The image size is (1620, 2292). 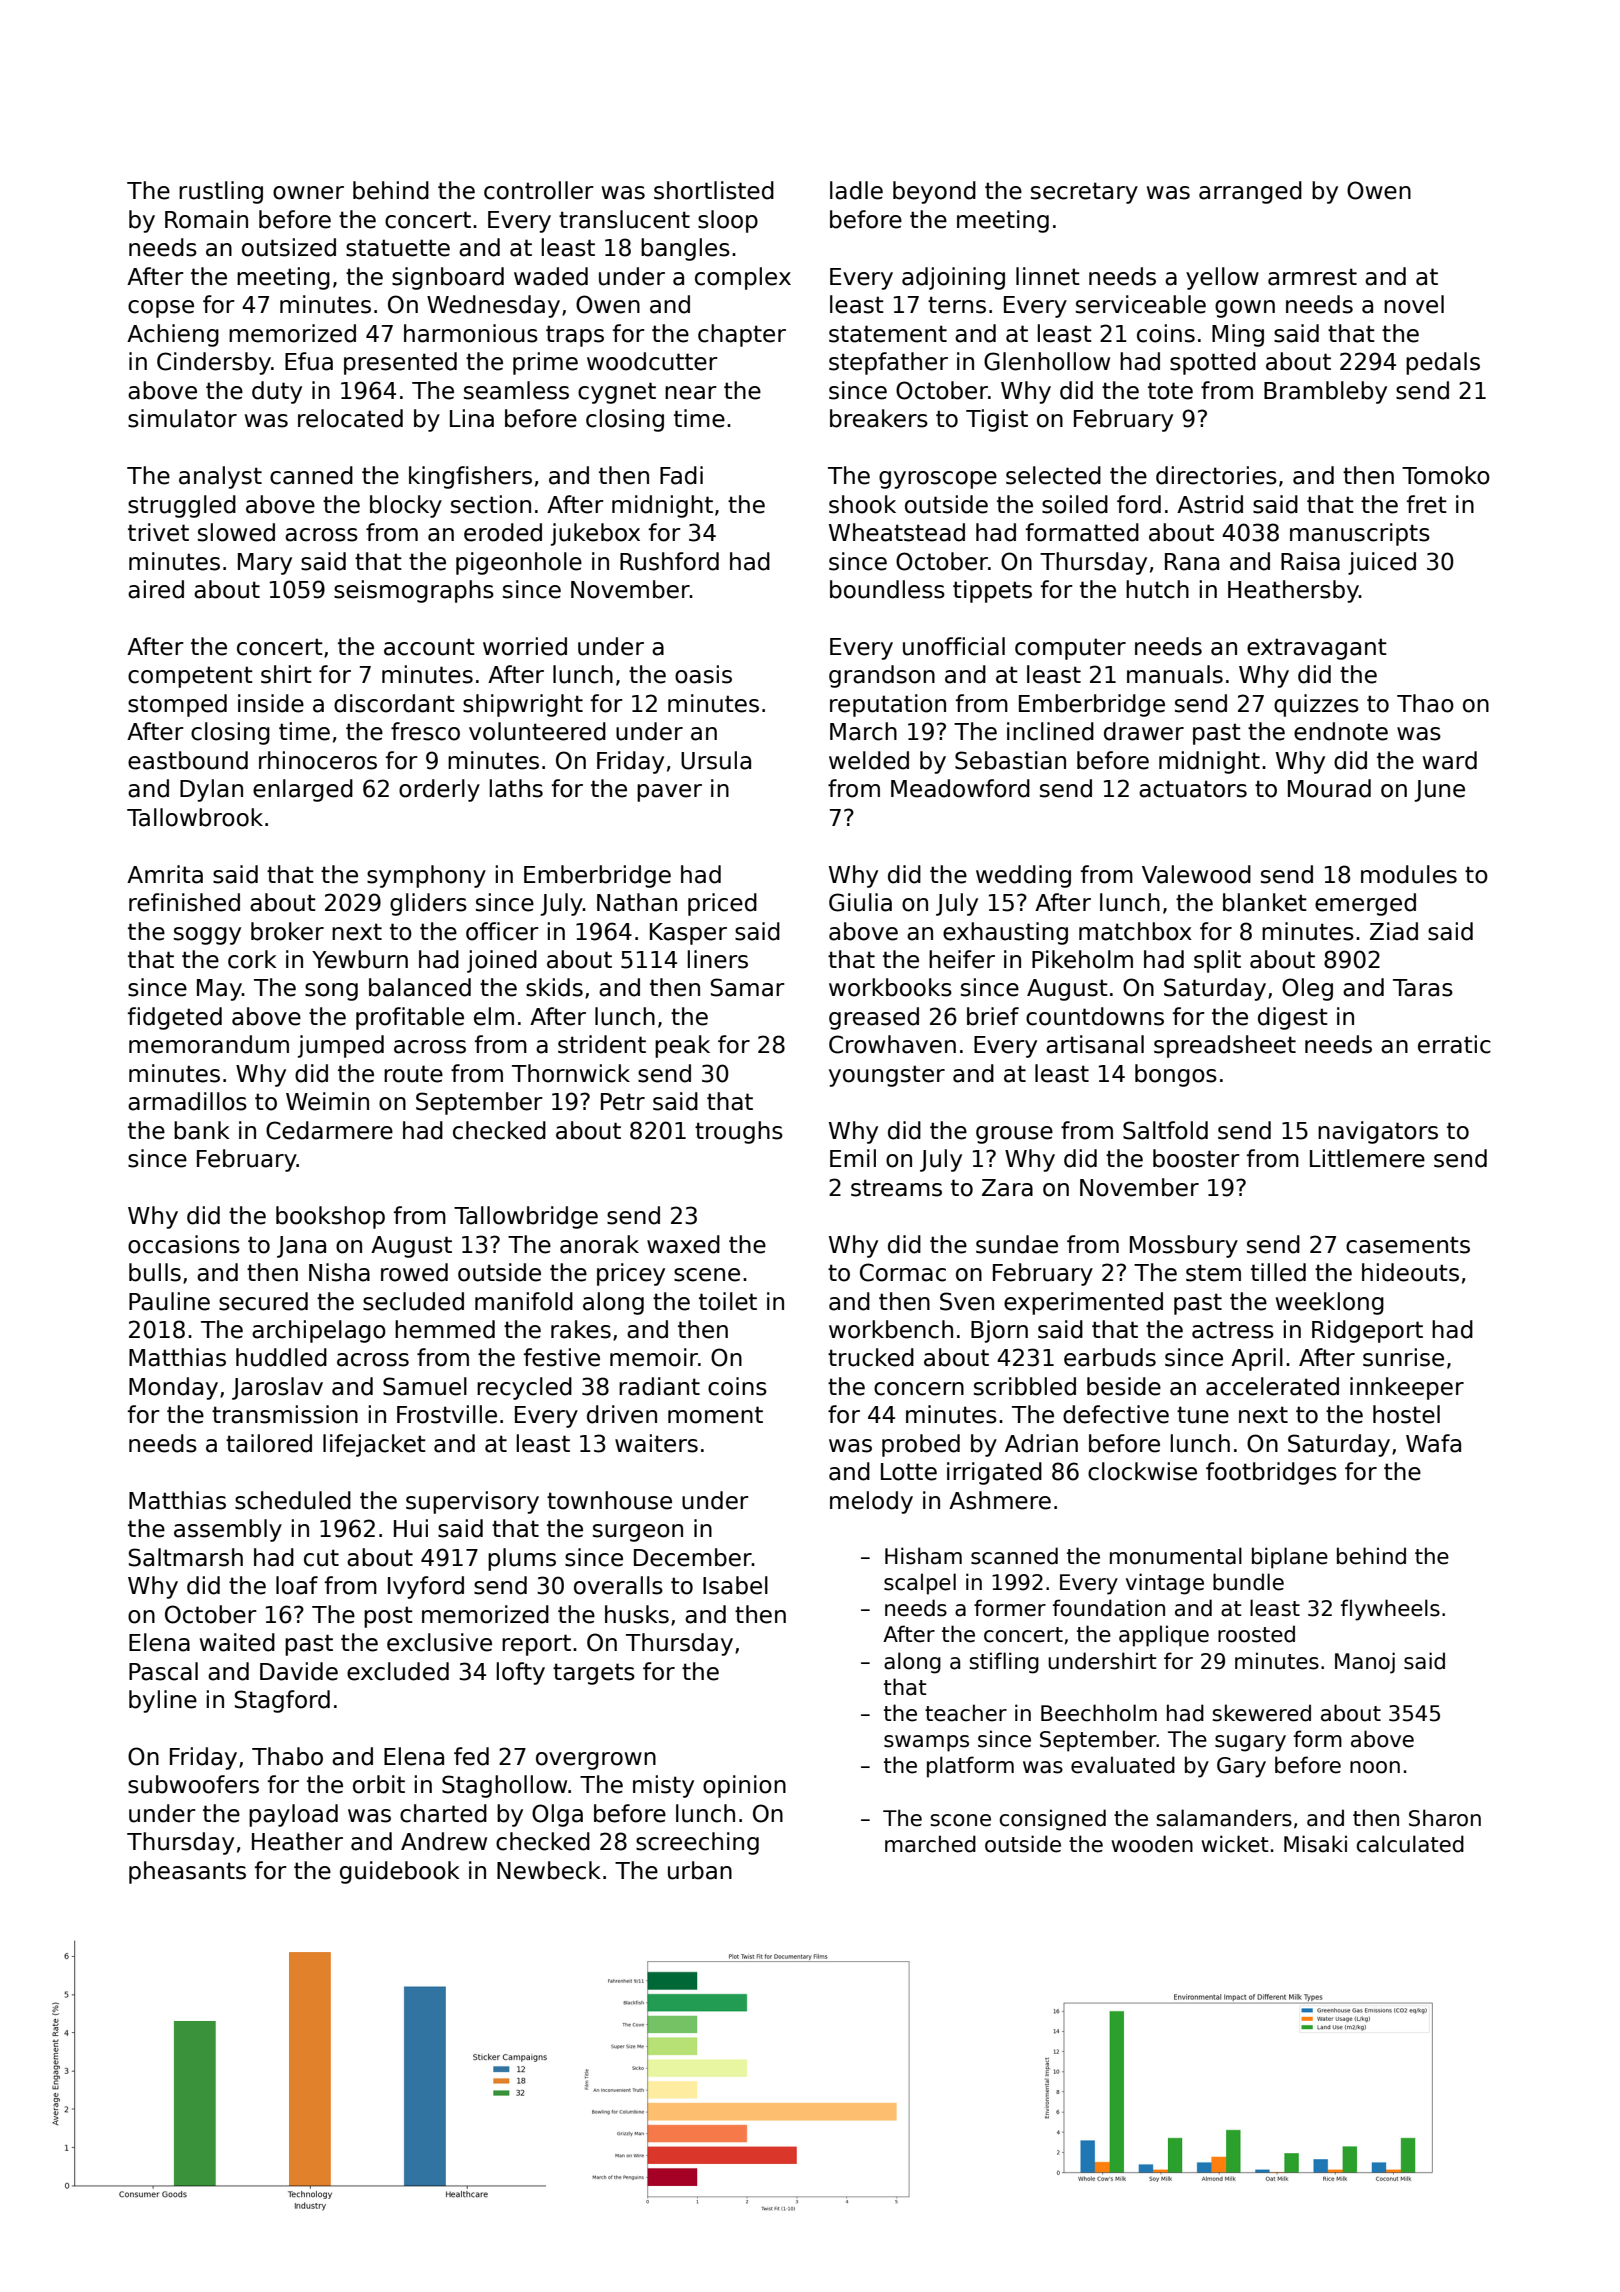 What do you see at coordinates (1141, 304) in the image?
I see `serviceable` at bounding box center [1141, 304].
